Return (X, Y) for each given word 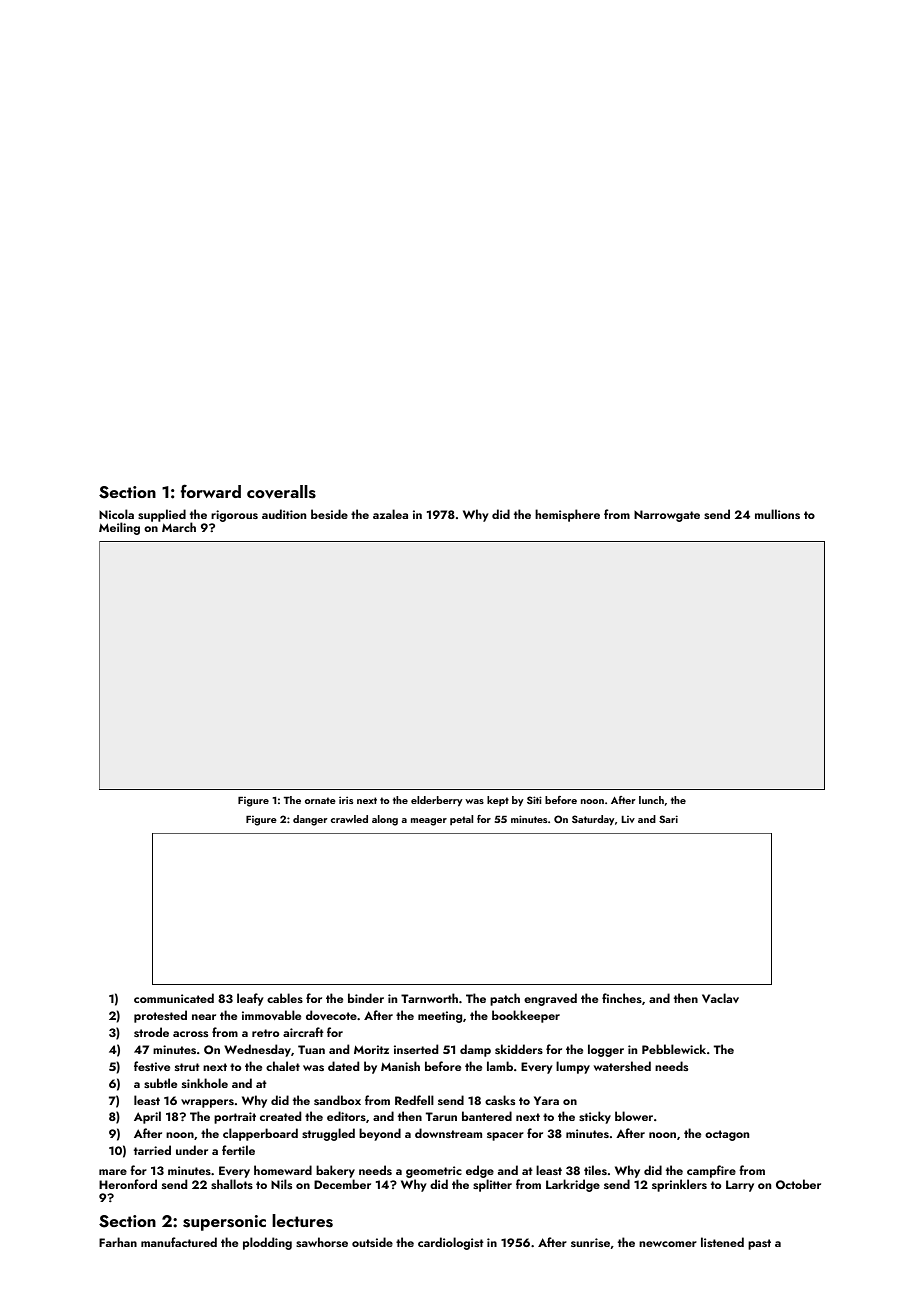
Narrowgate (667, 516)
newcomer (668, 1244)
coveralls (281, 492)
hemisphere (567, 515)
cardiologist (451, 1243)
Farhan (118, 1242)
